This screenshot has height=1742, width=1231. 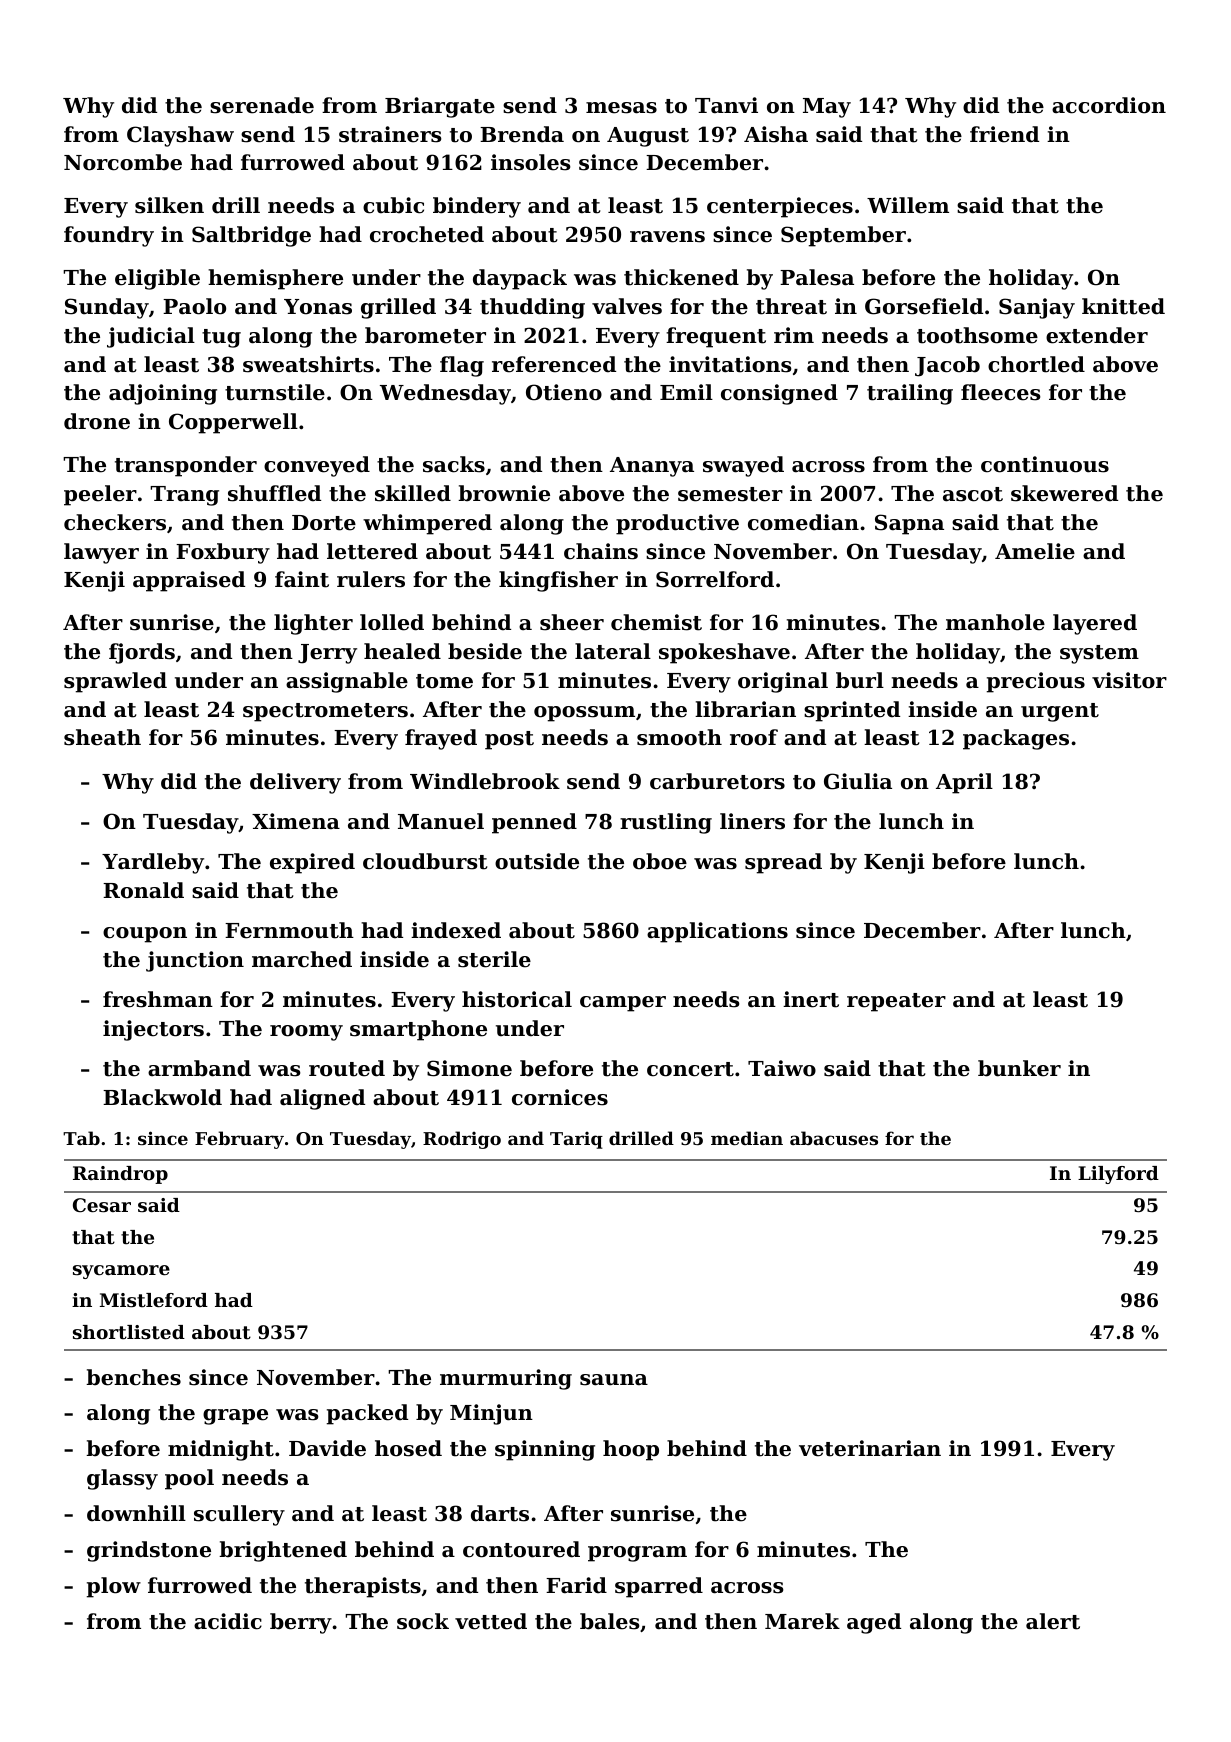 What do you see at coordinates (1045, 464) in the screenshot?
I see `continuous` at bounding box center [1045, 464].
